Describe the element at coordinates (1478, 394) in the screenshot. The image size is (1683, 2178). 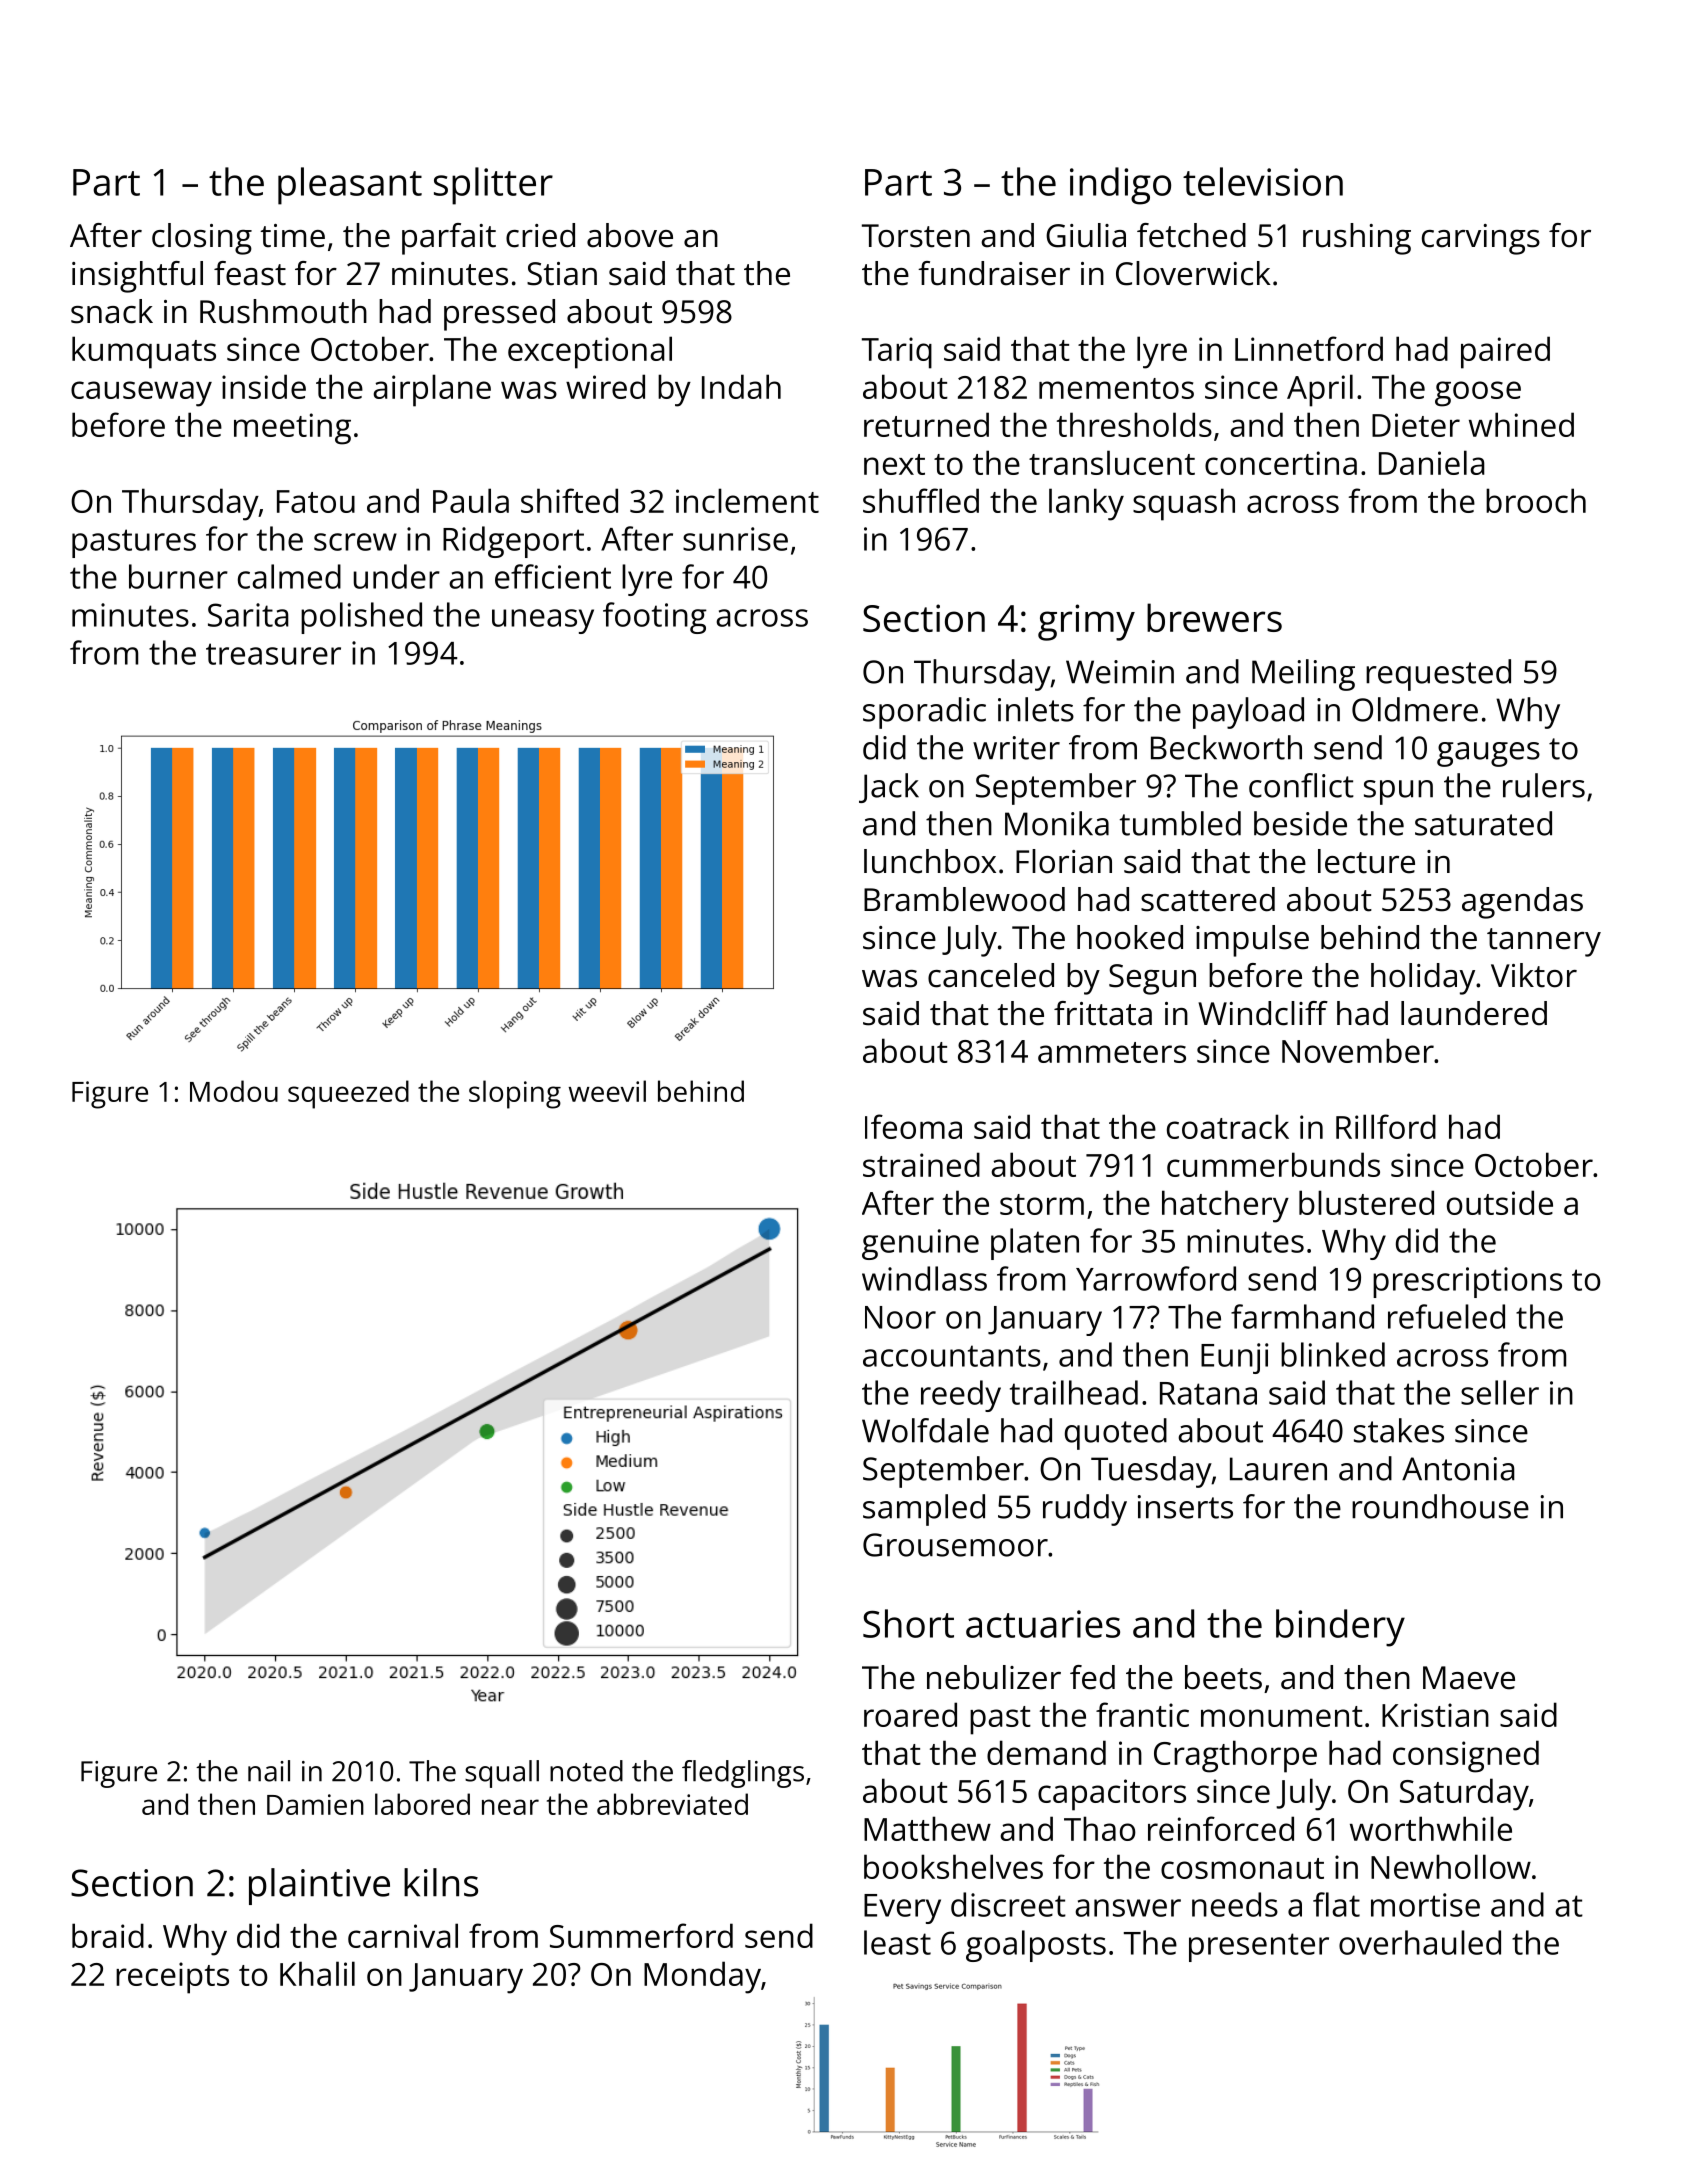
I see `goose` at that location.
